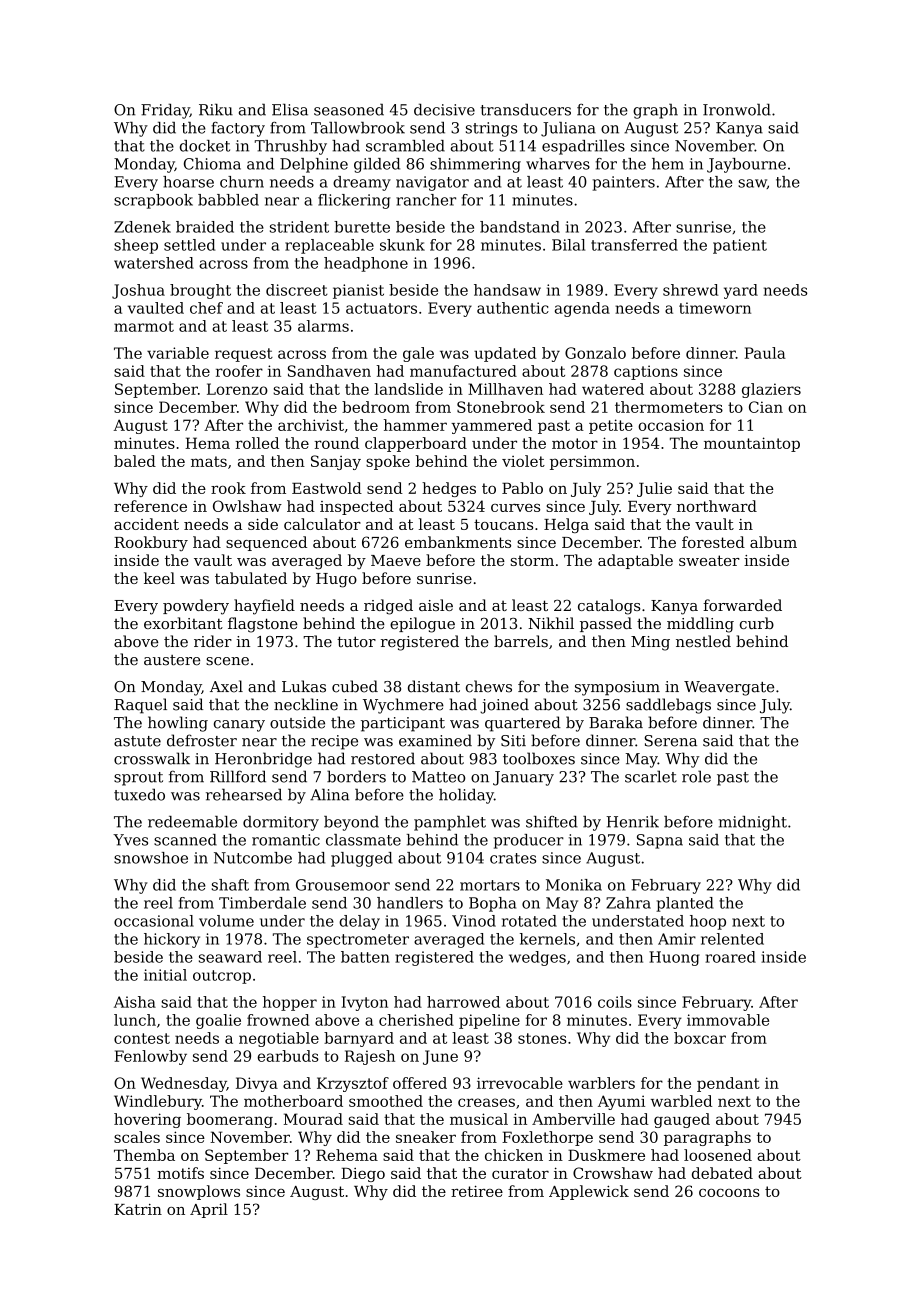 Image resolution: width=924 pixels, height=1308 pixels. I want to click on Ironwold, so click(737, 110).
